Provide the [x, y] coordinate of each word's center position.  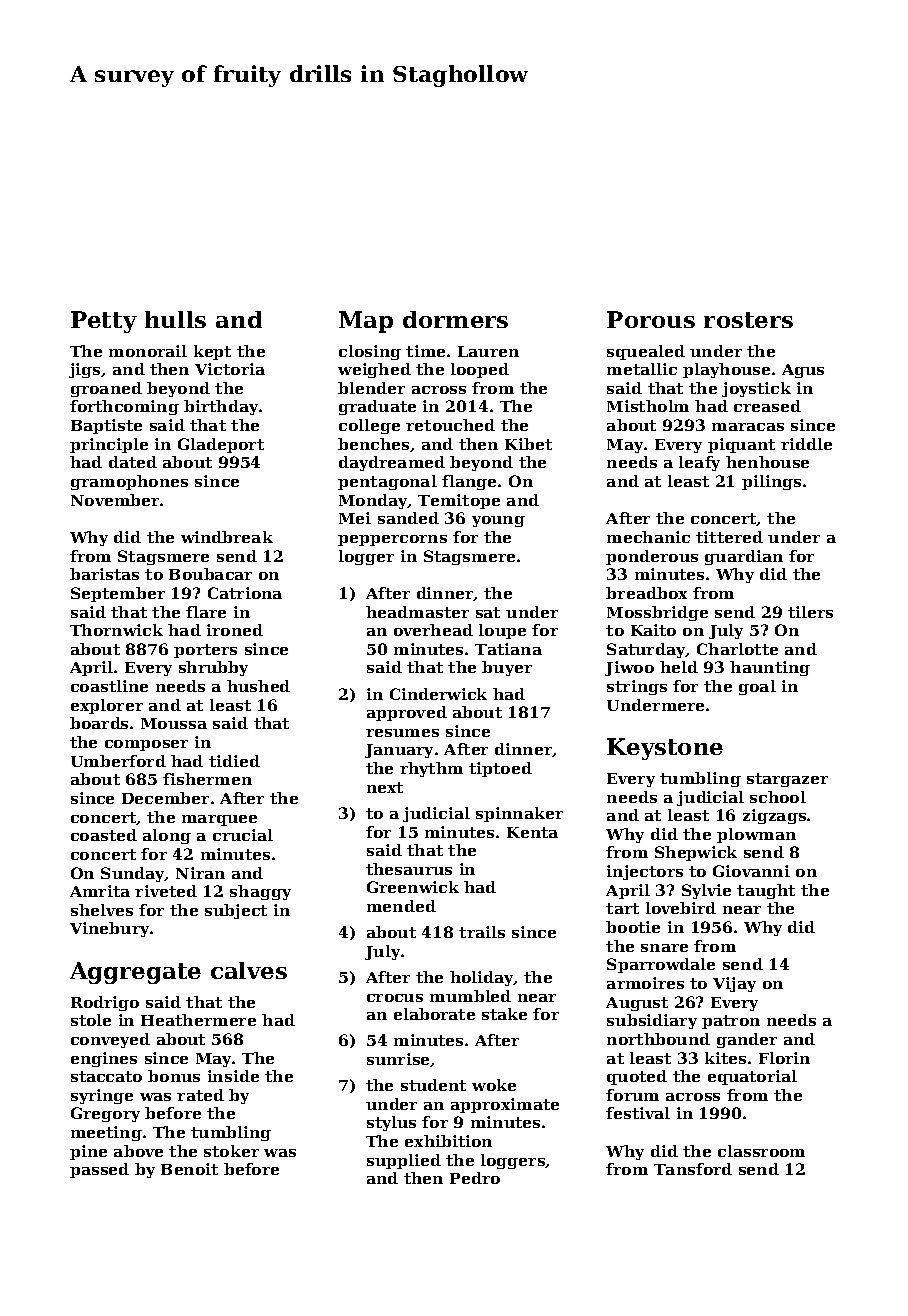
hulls [175, 319]
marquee [219, 820]
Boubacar [210, 574]
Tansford [693, 1169]
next [385, 787]
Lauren [488, 351]
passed [99, 1170]
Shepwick [696, 853]
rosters [748, 320]
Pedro [475, 1178]
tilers [810, 612]
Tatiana [508, 649]
